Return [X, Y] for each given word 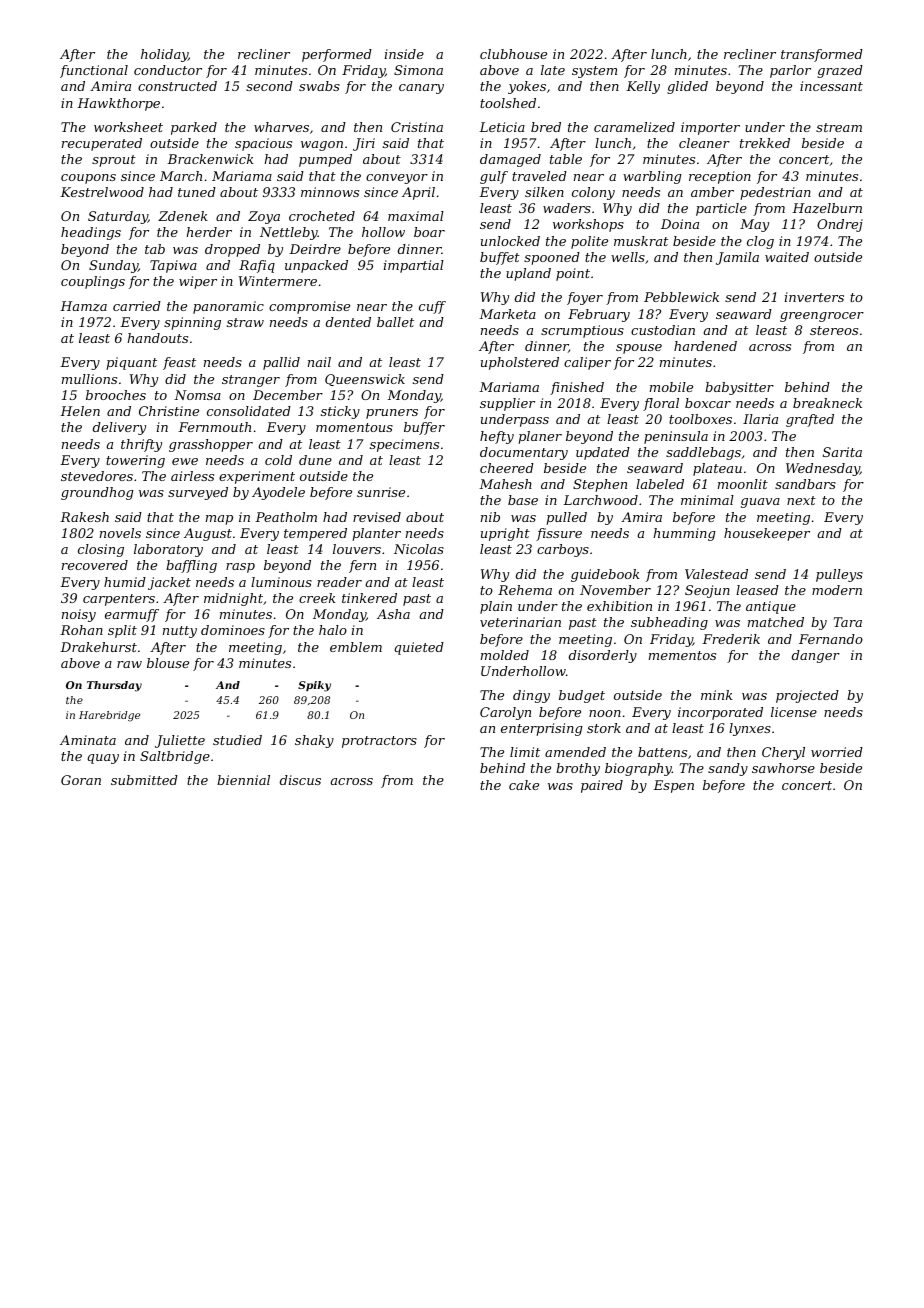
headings [91, 233]
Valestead [716, 574]
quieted [419, 648]
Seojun [707, 591]
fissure [559, 534]
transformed [822, 55]
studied [237, 740]
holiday [164, 55]
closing [101, 550]
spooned [552, 258]
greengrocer [822, 317]
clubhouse [513, 54]
